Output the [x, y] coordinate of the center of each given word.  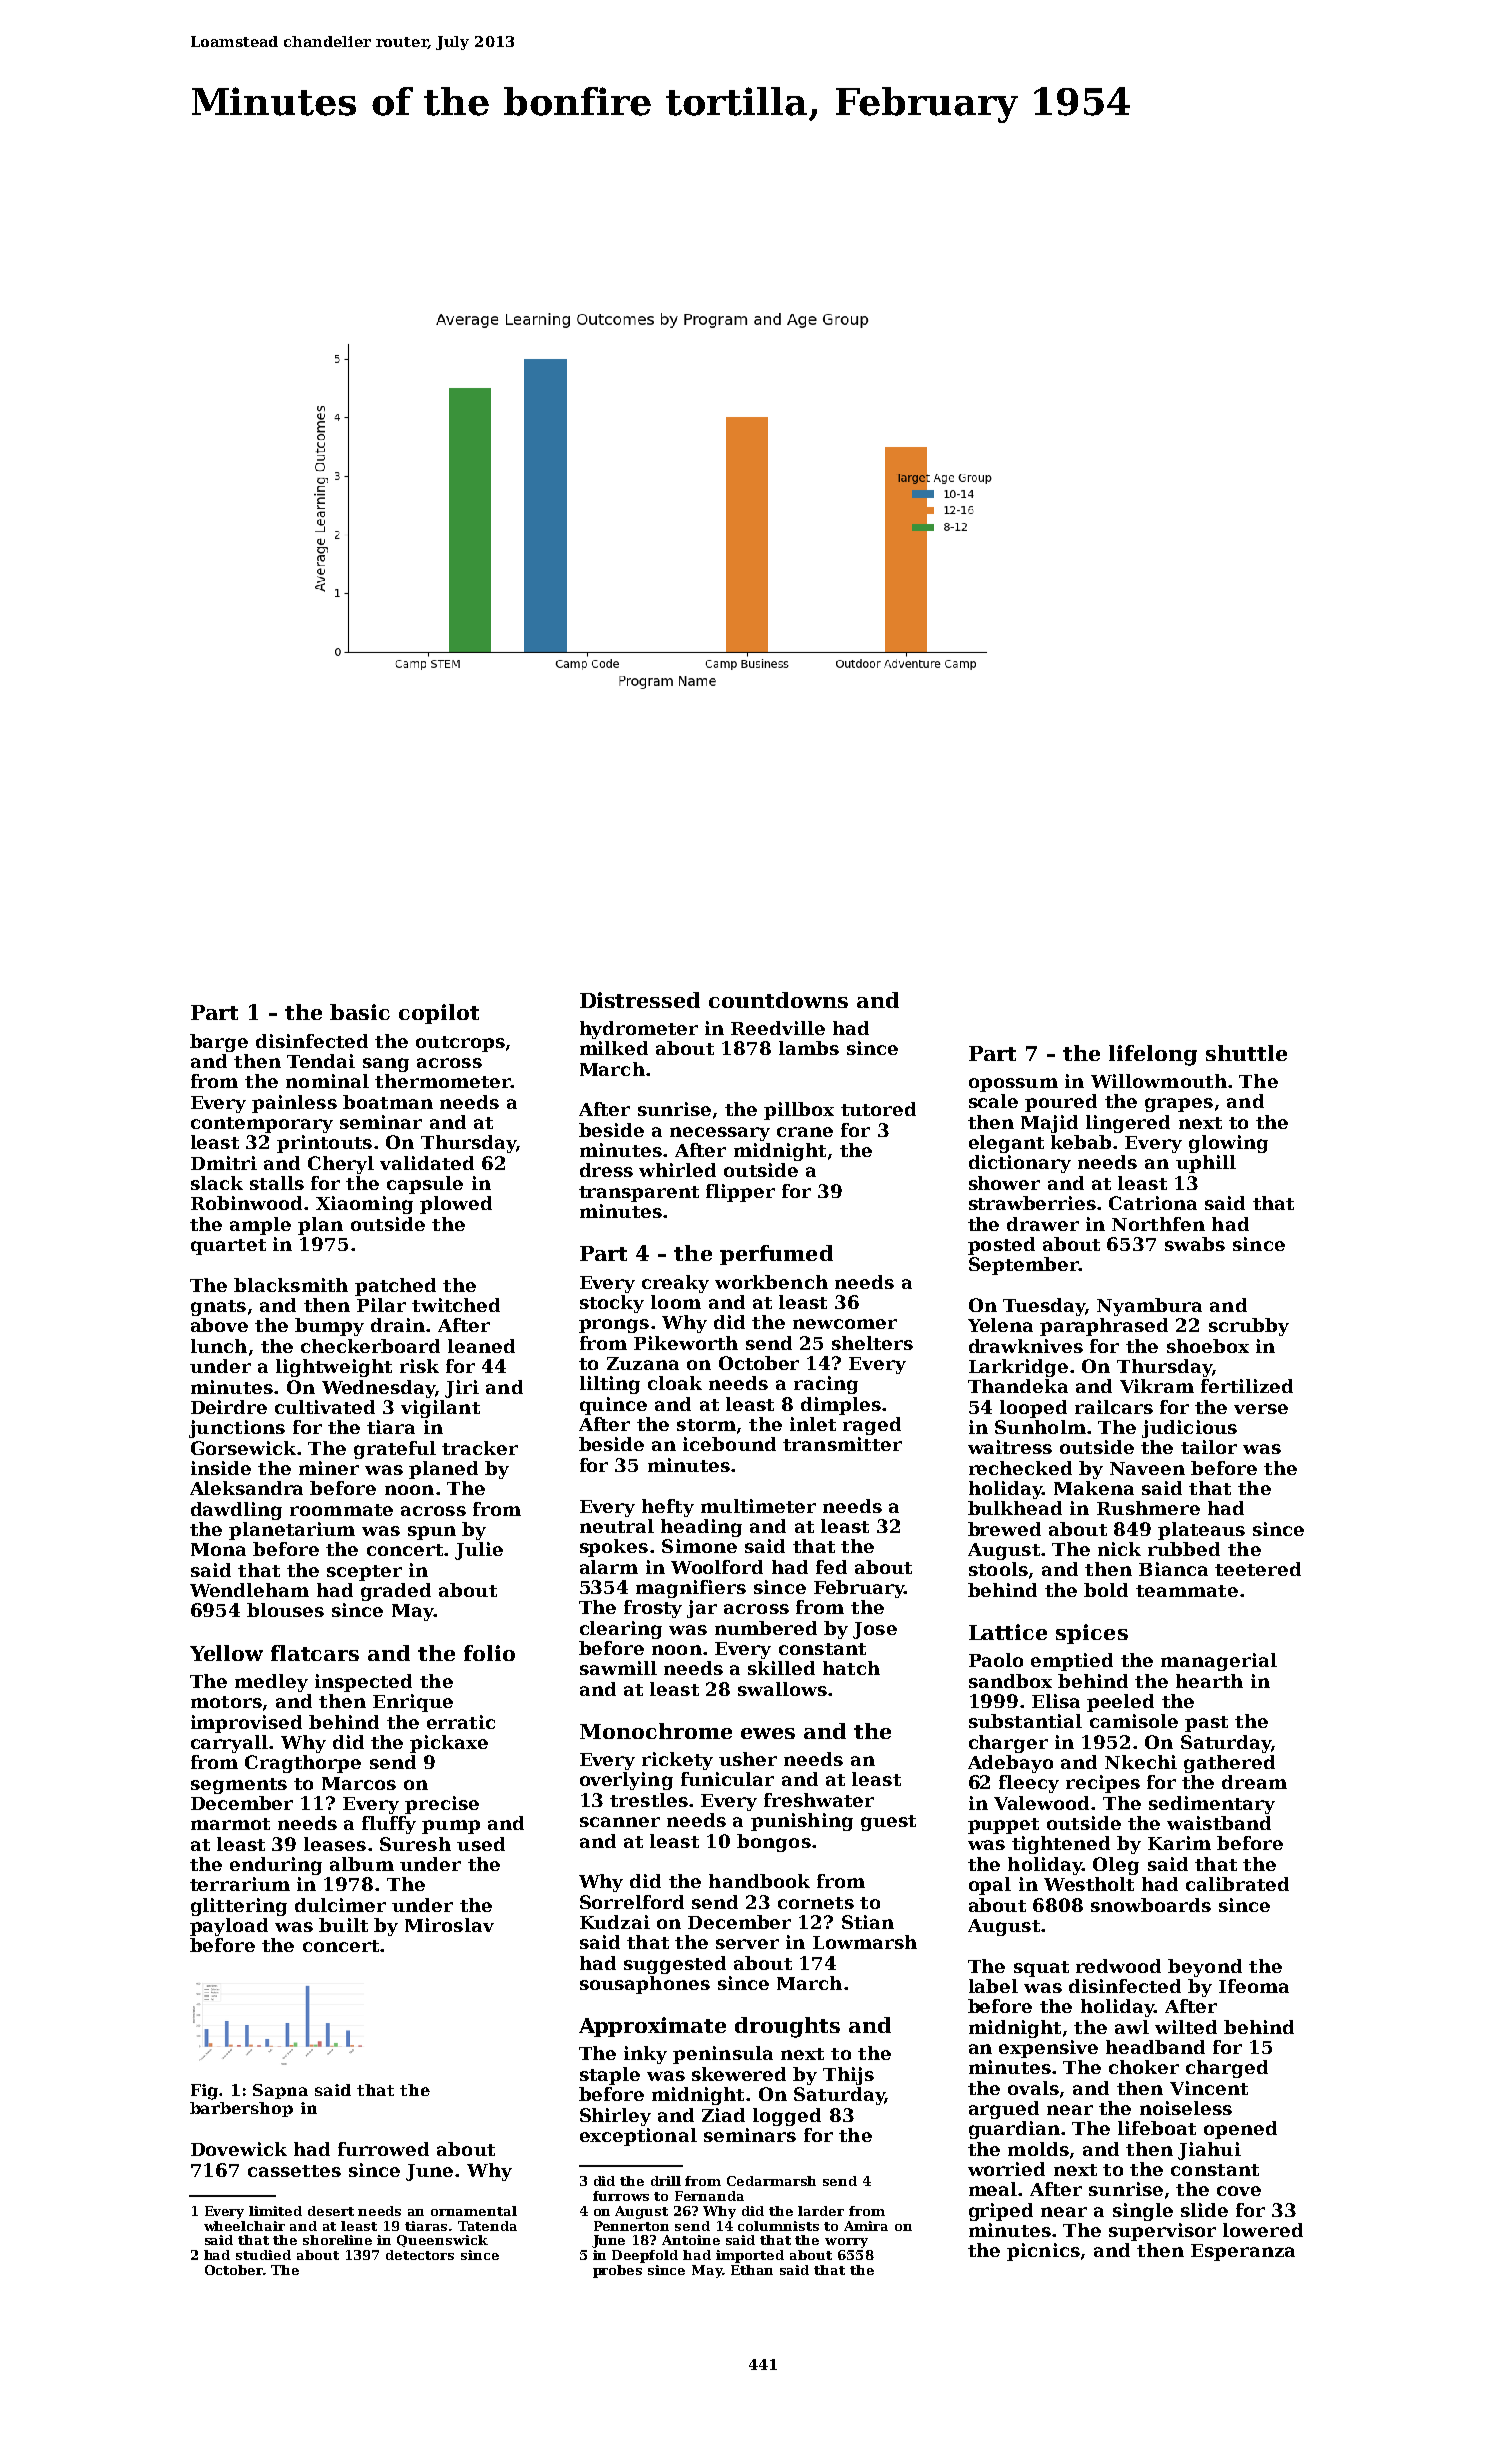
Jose [875, 1630]
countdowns [778, 1000]
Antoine [691, 2240]
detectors [420, 2255]
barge [219, 1043]
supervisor [1162, 2232]
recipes [1103, 1784]
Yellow [226, 1653]
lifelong [1153, 1055]
